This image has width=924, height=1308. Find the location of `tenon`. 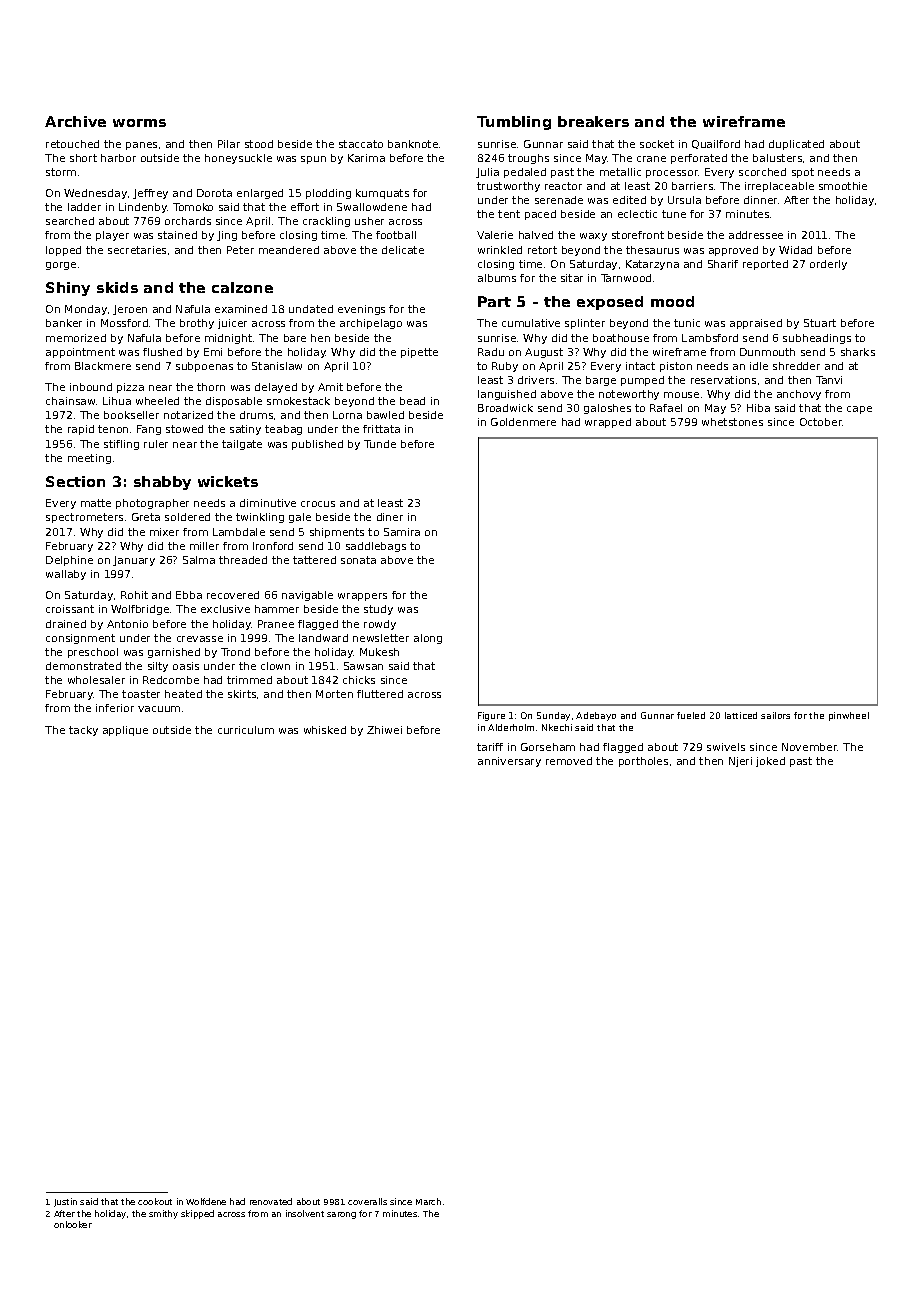

tenon is located at coordinates (113, 429).
